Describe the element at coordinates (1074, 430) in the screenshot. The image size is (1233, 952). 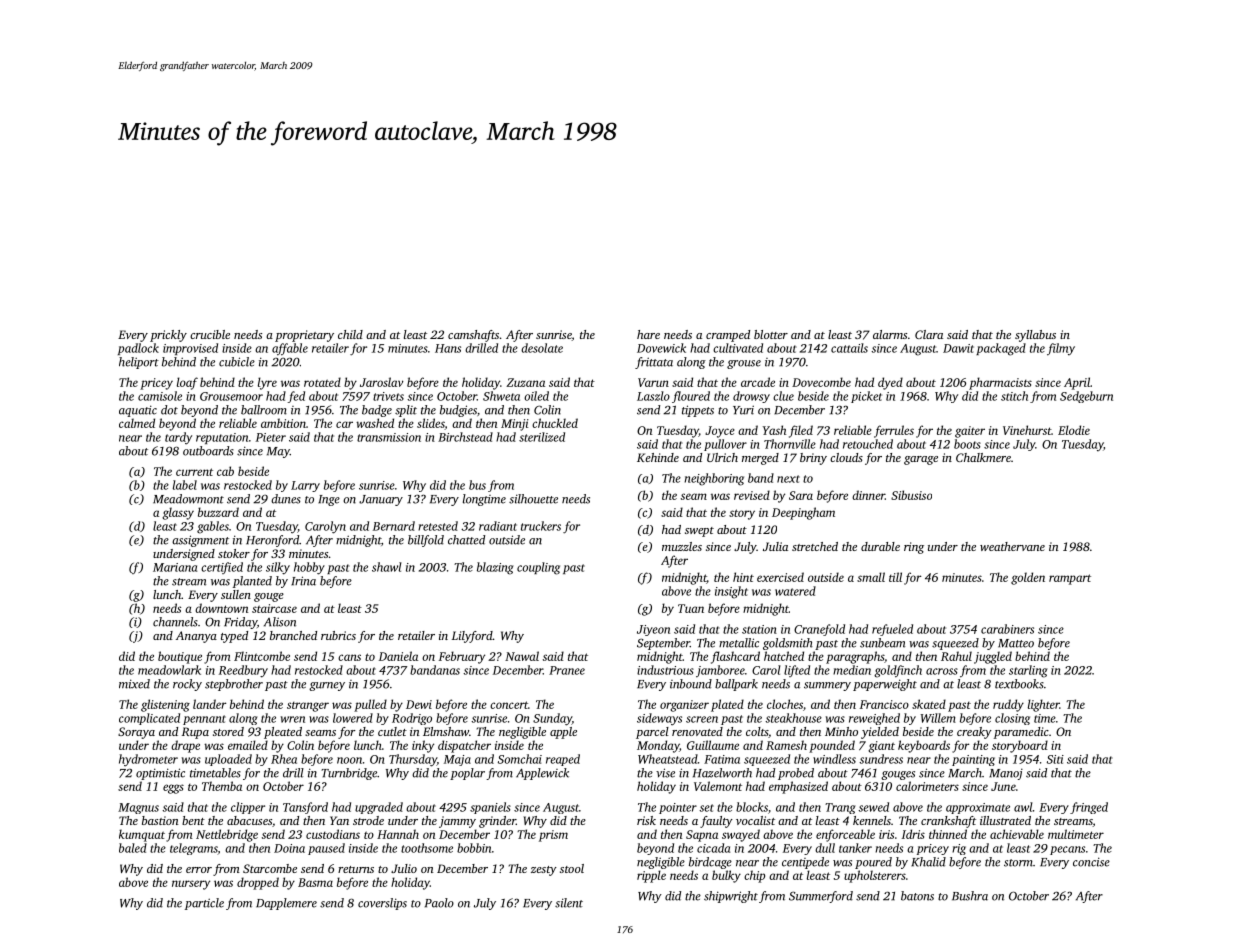
I see `Elodie` at that location.
